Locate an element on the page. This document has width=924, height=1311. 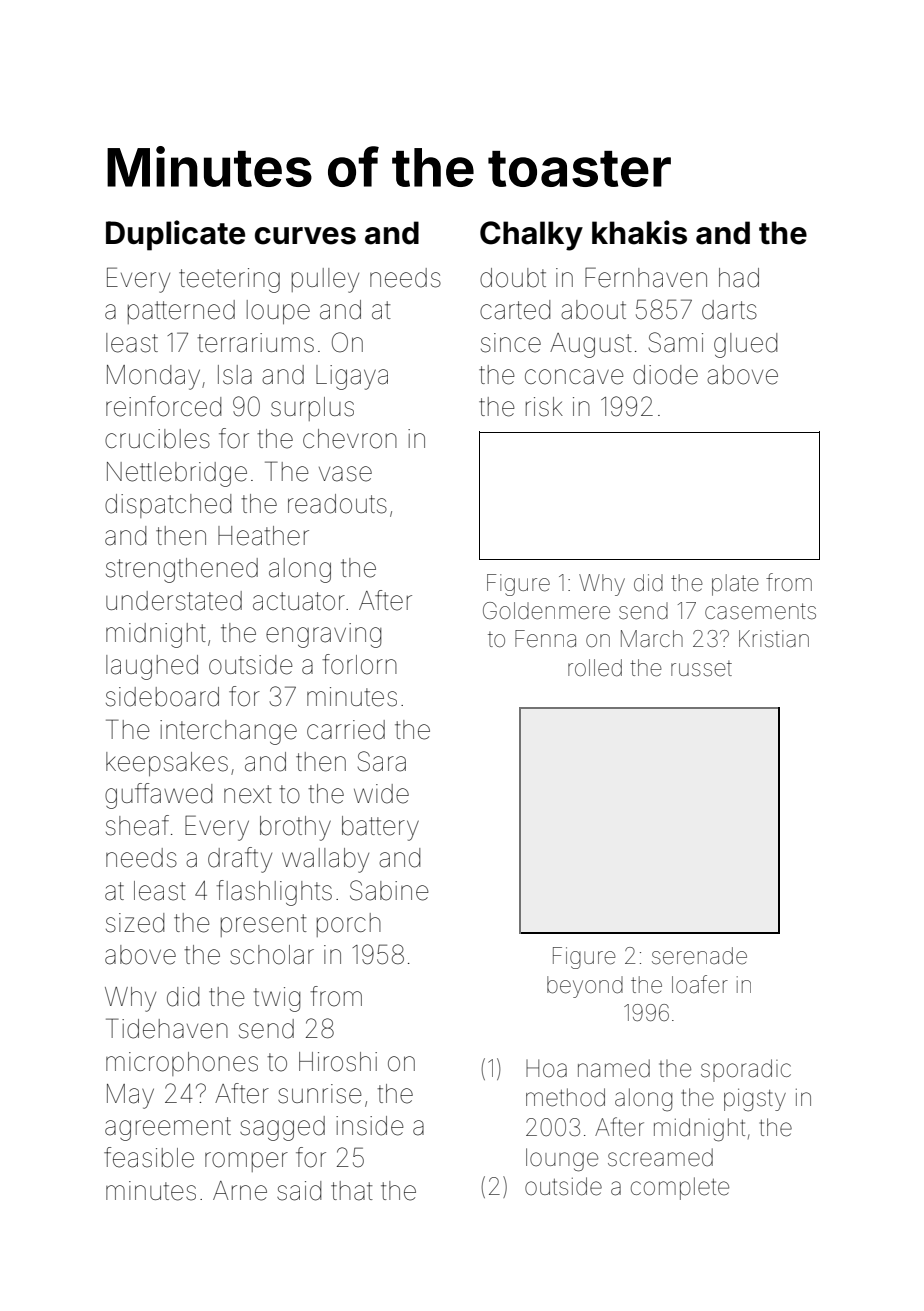
interchange is located at coordinates (228, 732).
